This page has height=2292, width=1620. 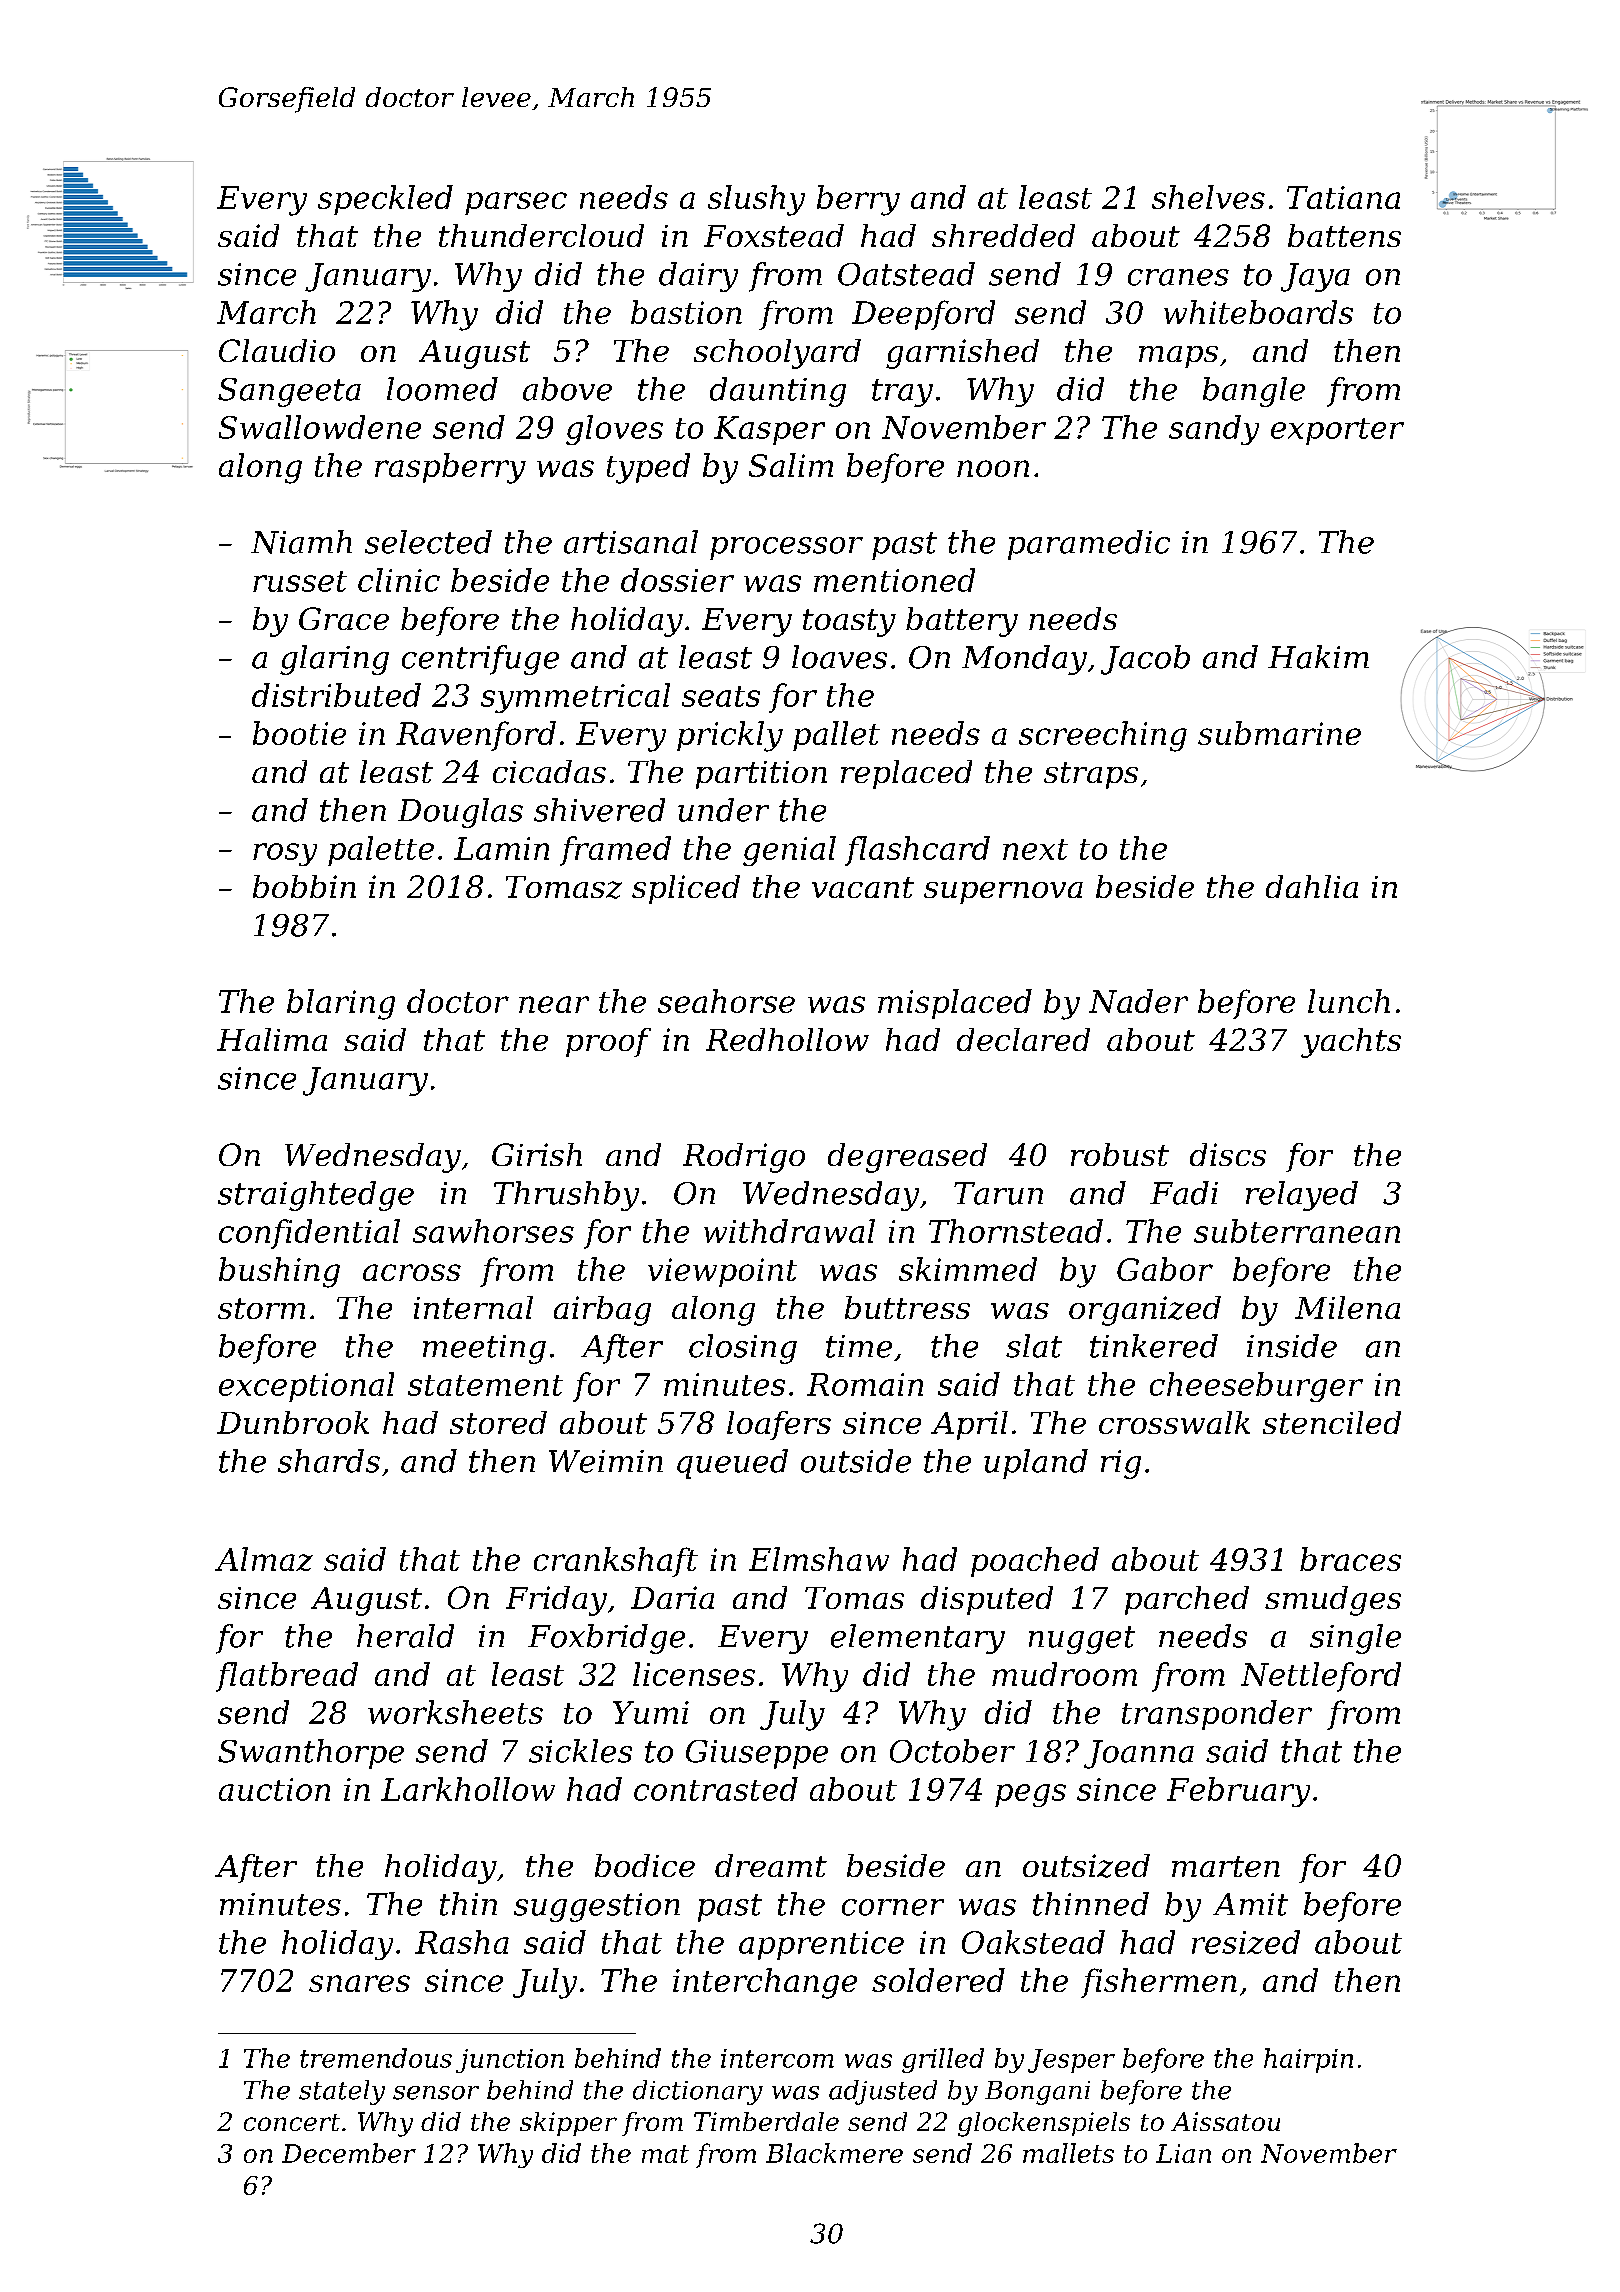 I want to click on near, so click(x=554, y=1004).
